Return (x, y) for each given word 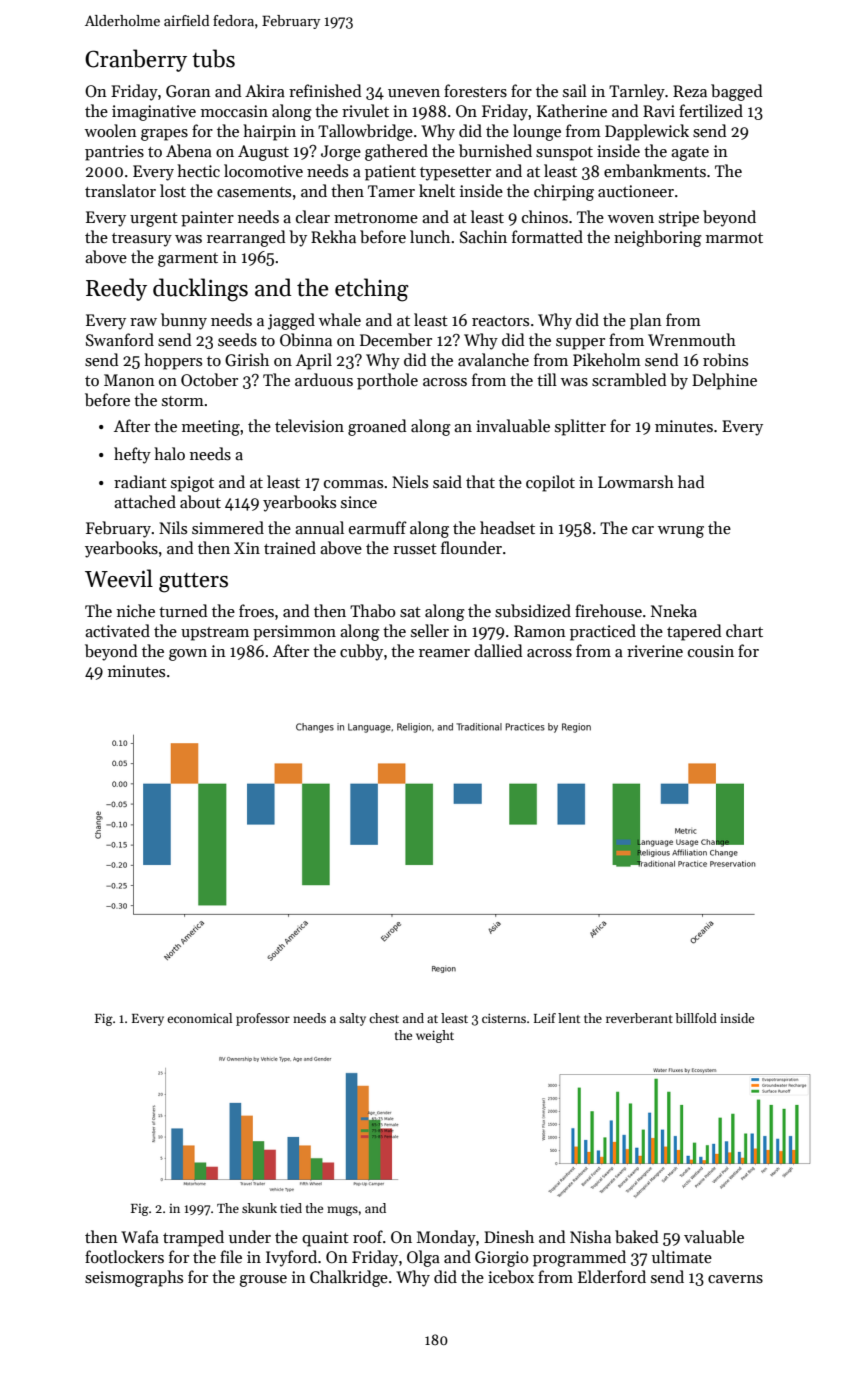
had (691, 481)
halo (169, 453)
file (231, 1256)
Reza (690, 91)
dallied (498, 650)
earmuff (378, 527)
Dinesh (509, 1237)
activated (117, 630)
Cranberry (136, 60)
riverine (655, 651)
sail (575, 90)
